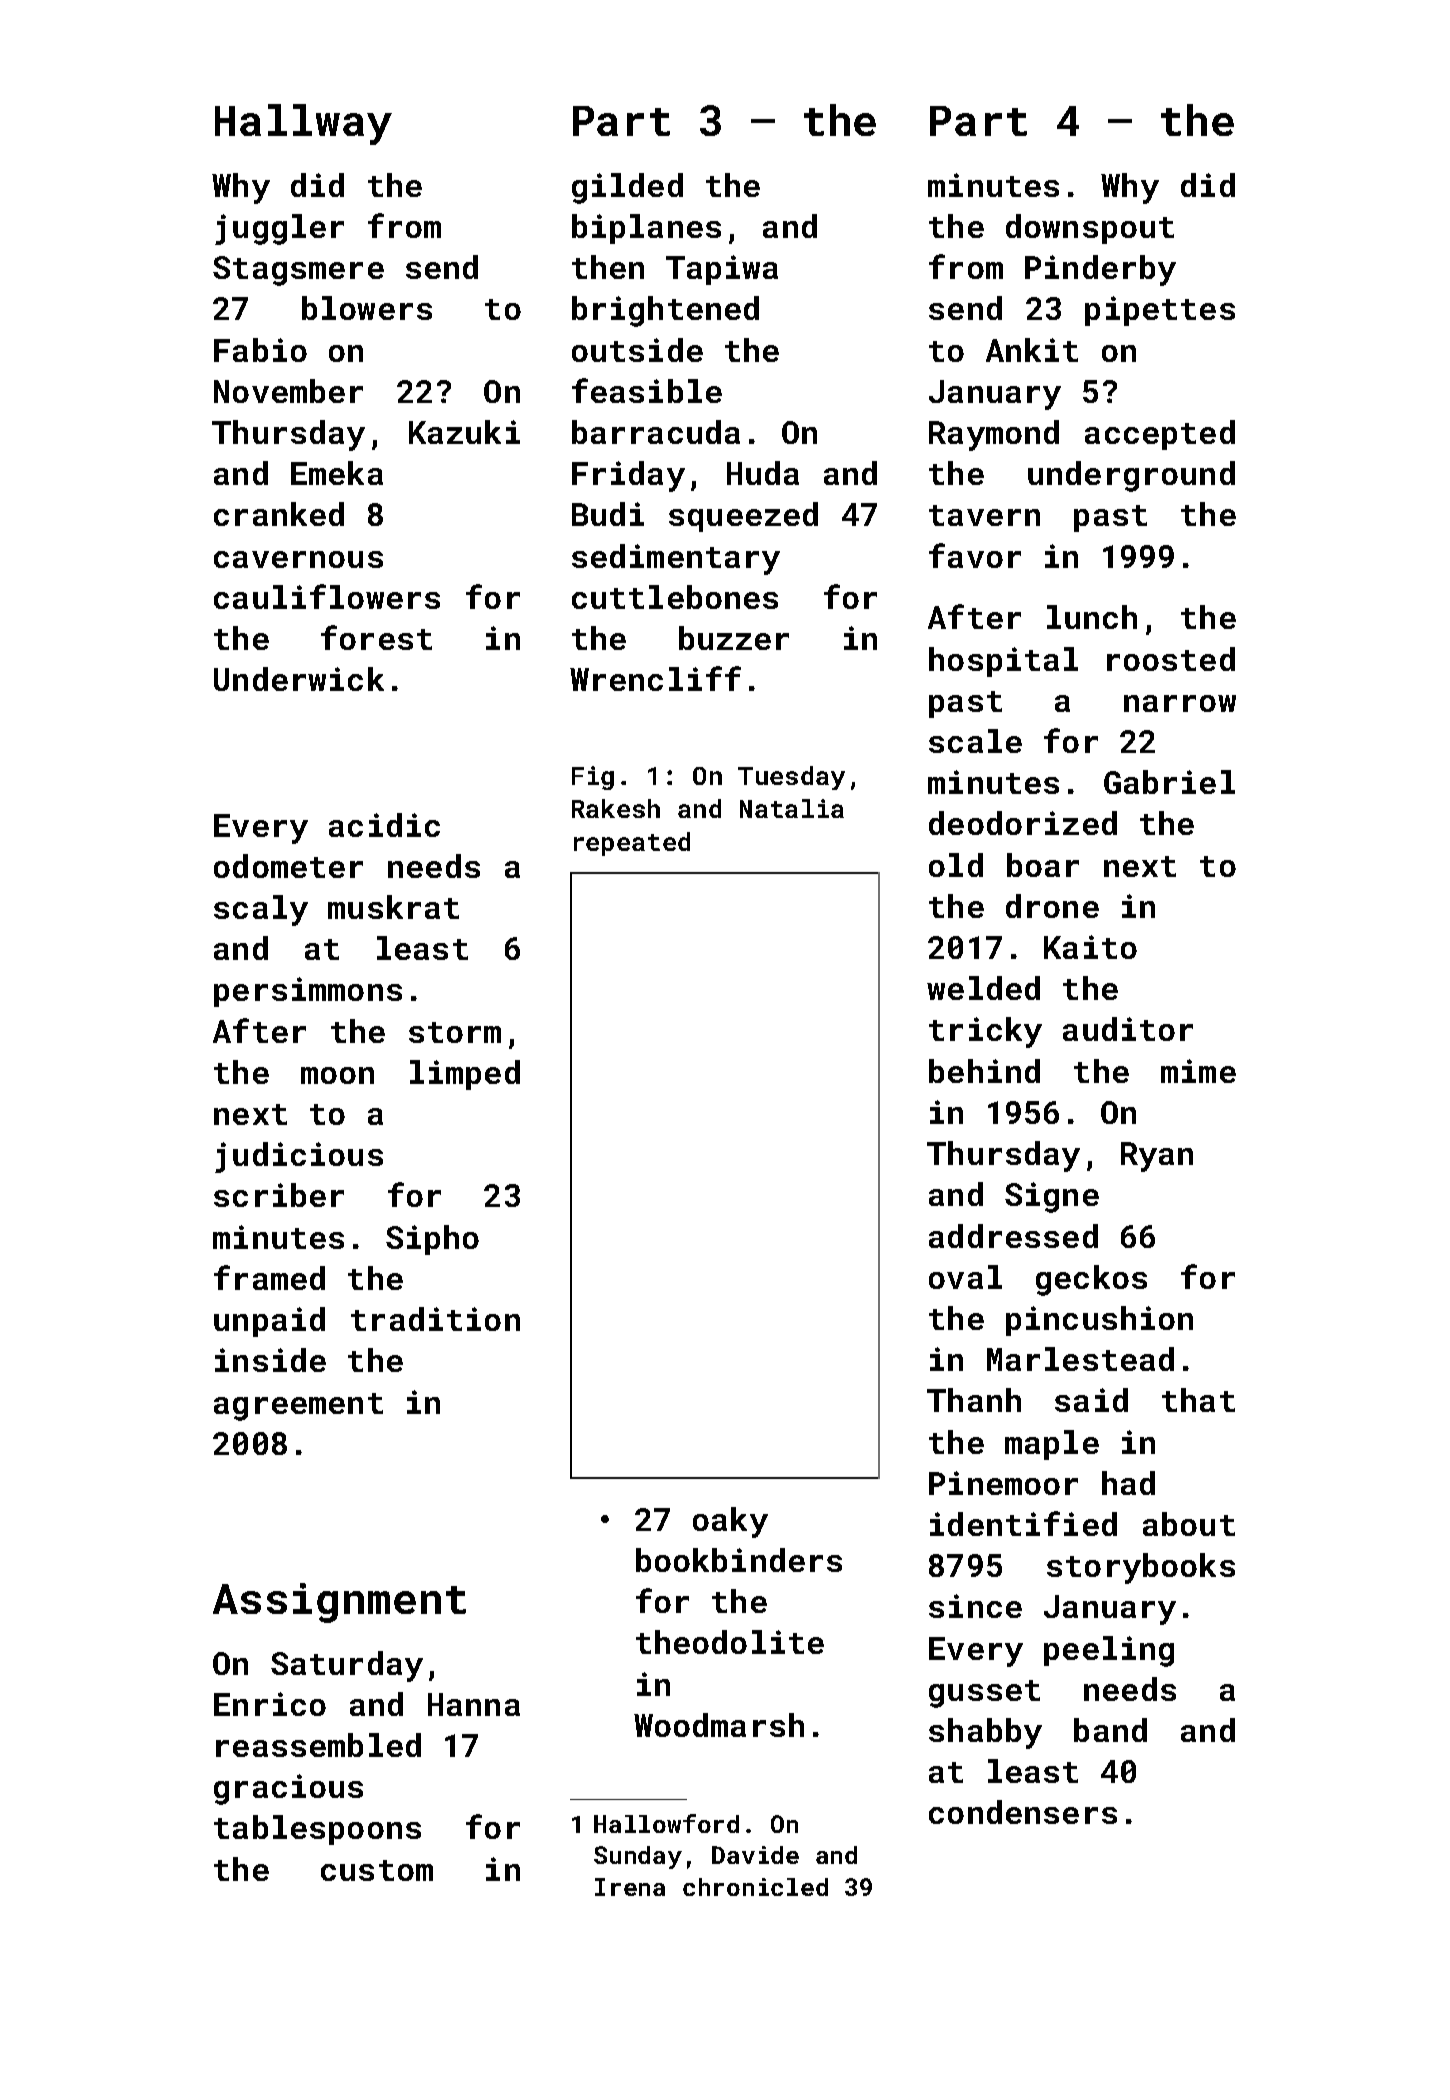 The height and width of the screenshot is (2100, 1450). I want to click on oval, so click(965, 1277).
